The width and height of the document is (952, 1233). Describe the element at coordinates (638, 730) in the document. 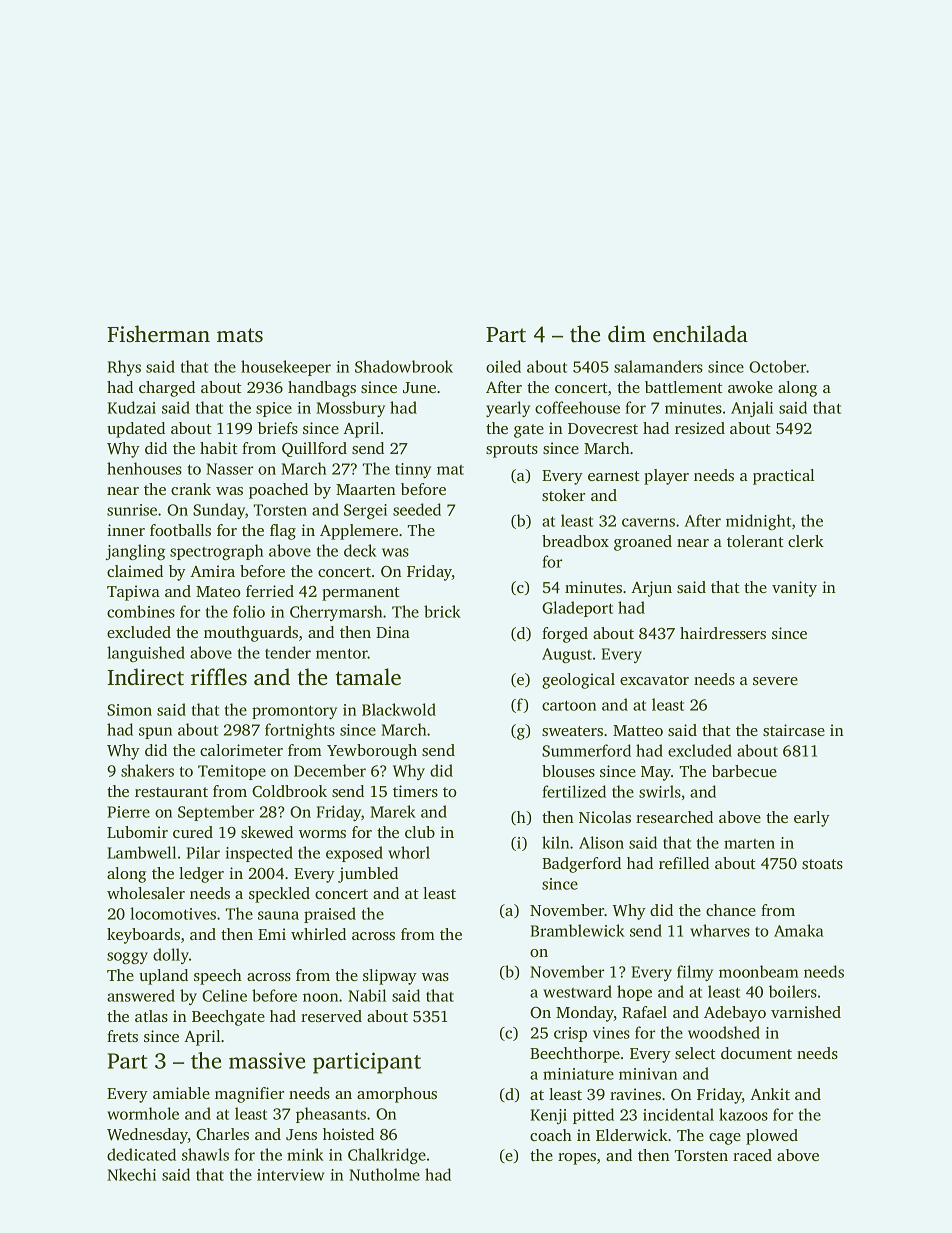

I see `Matteo` at that location.
